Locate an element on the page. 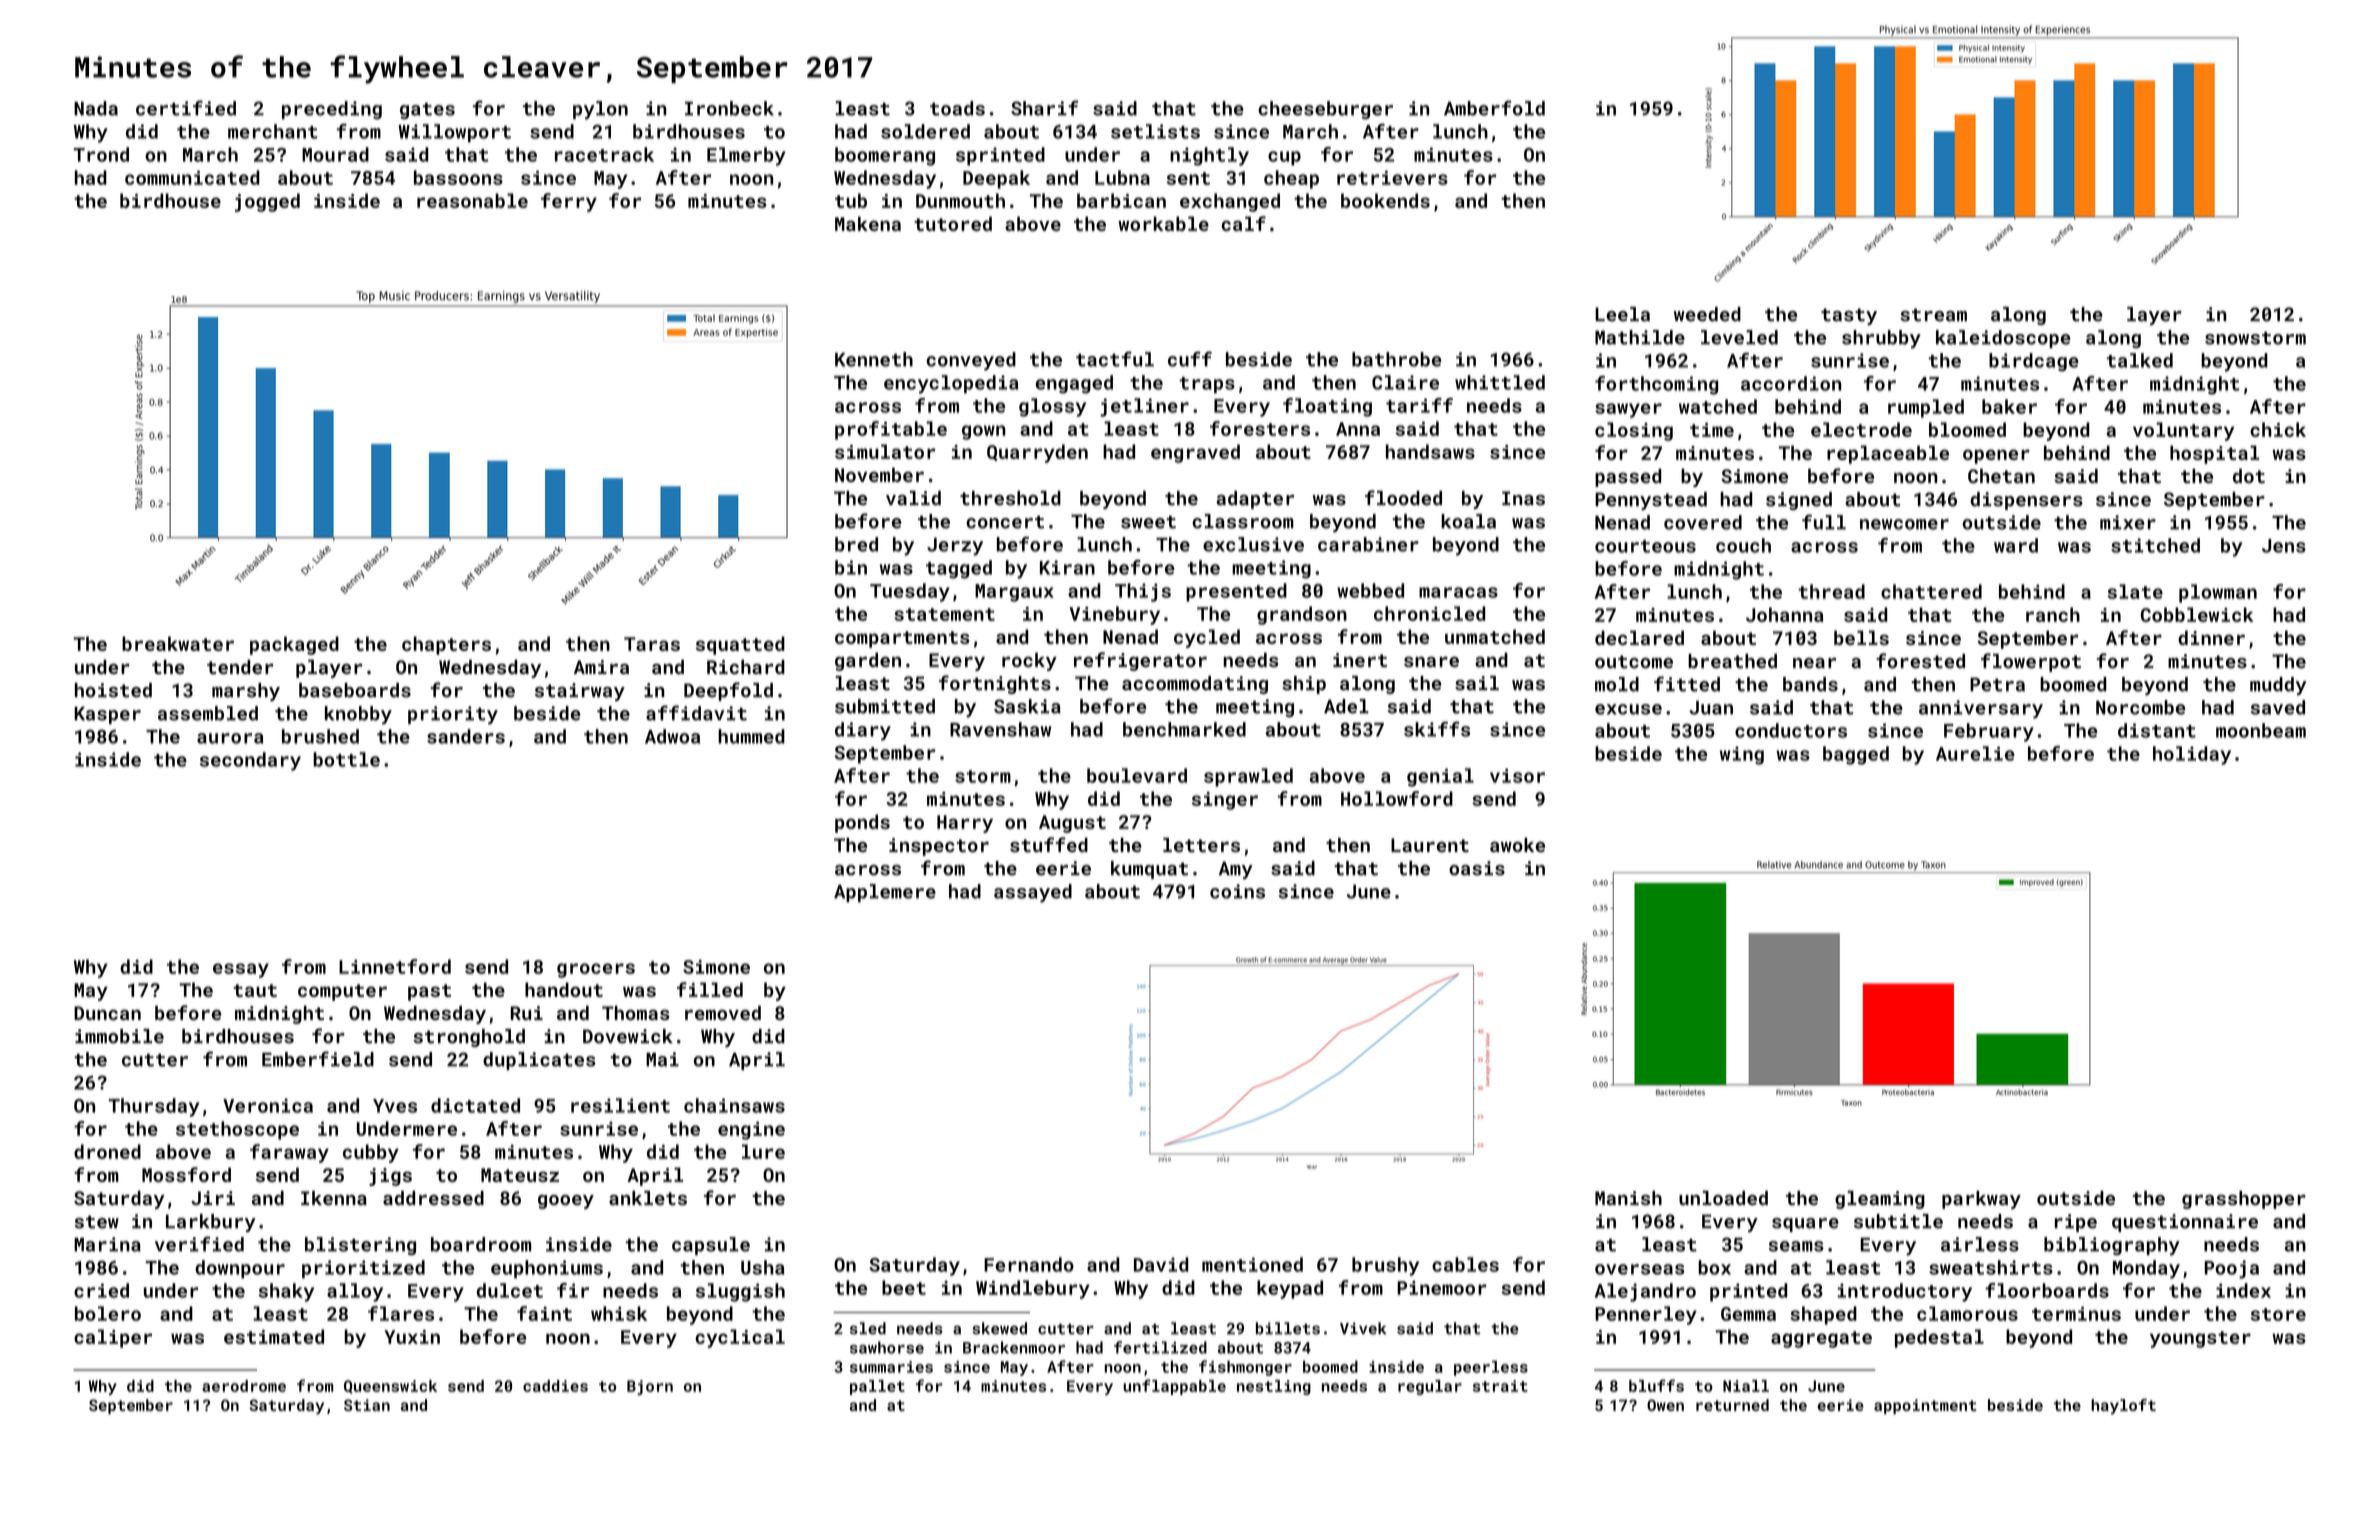 The image size is (2380, 1540). stream is located at coordinates (1933, 315).
